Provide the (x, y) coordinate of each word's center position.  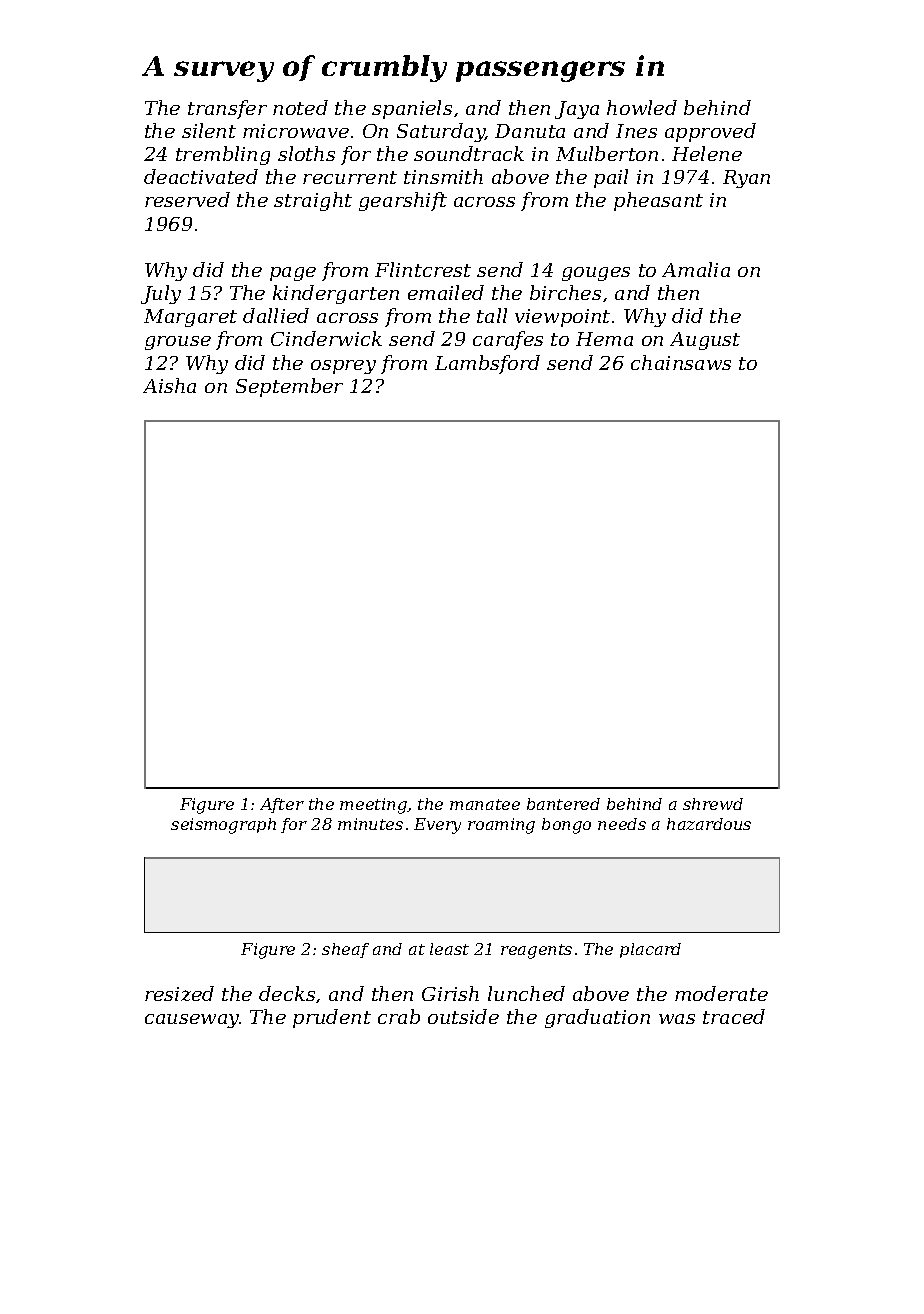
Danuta (530, 131)
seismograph (223, 826)
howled (642, 107)
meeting (373, 806)
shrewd (713, 804)
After (282, 805)
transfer (227, 109)
